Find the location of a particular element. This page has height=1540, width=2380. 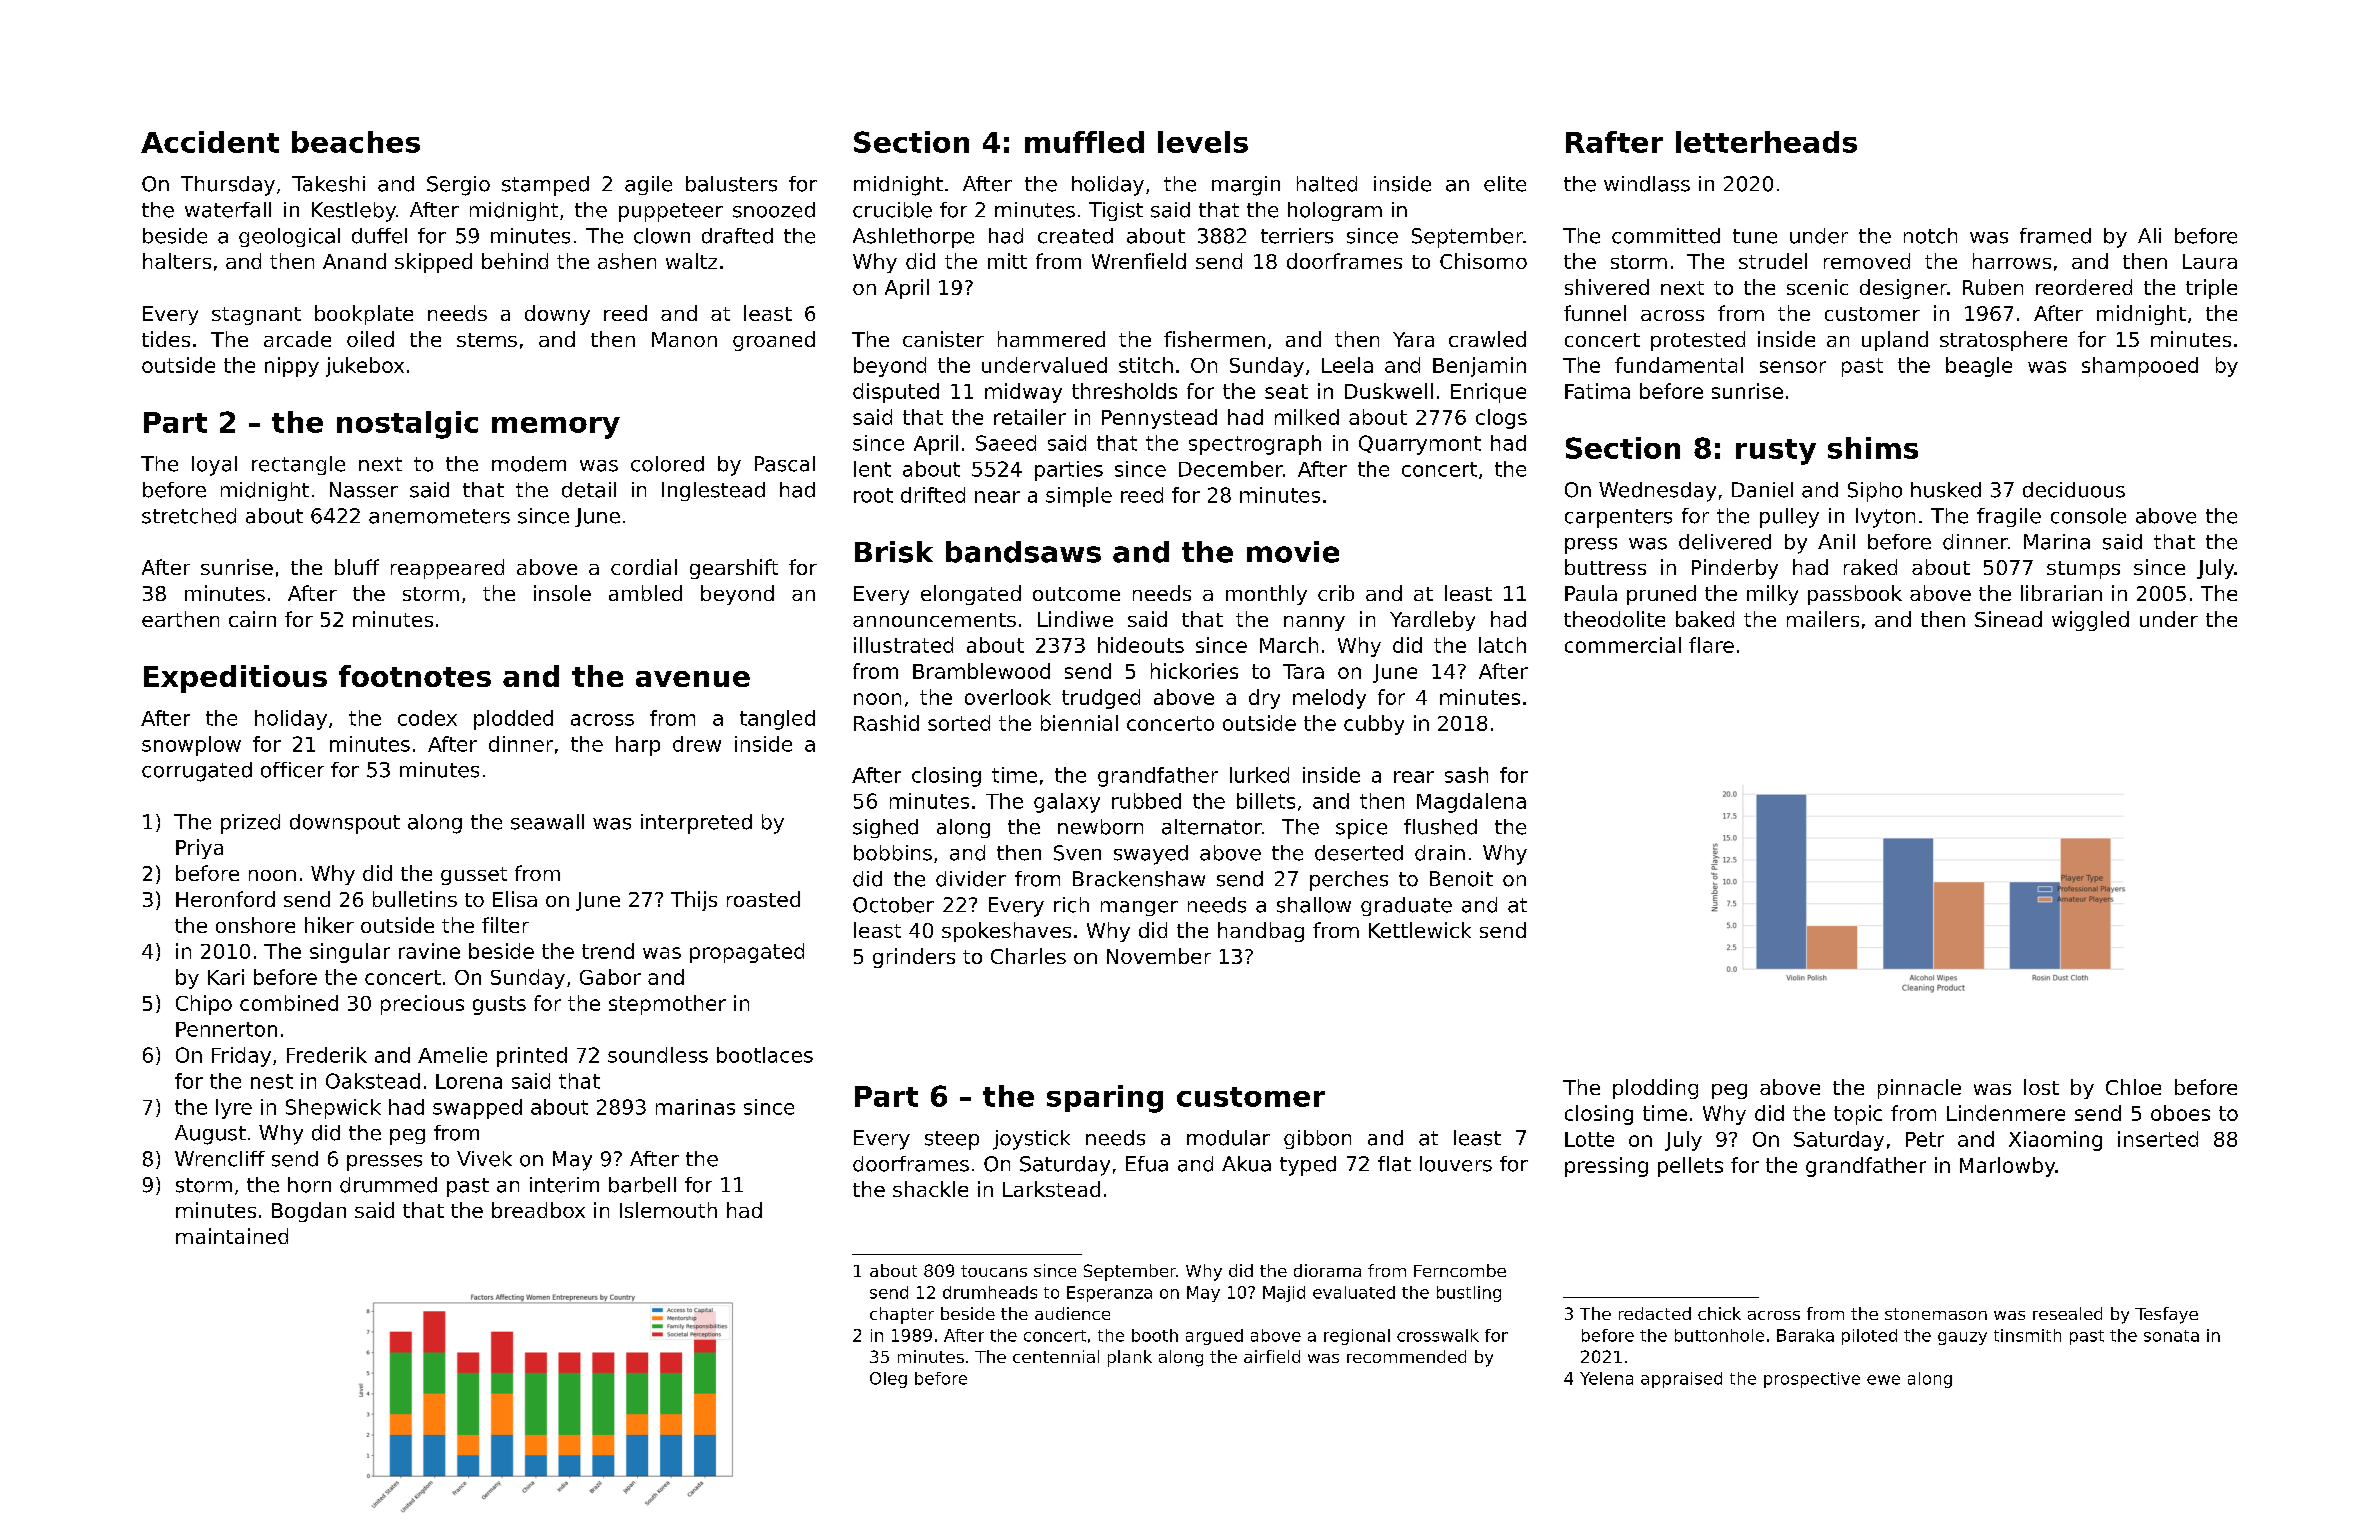

Accident is located at coordinates (210, 142).
